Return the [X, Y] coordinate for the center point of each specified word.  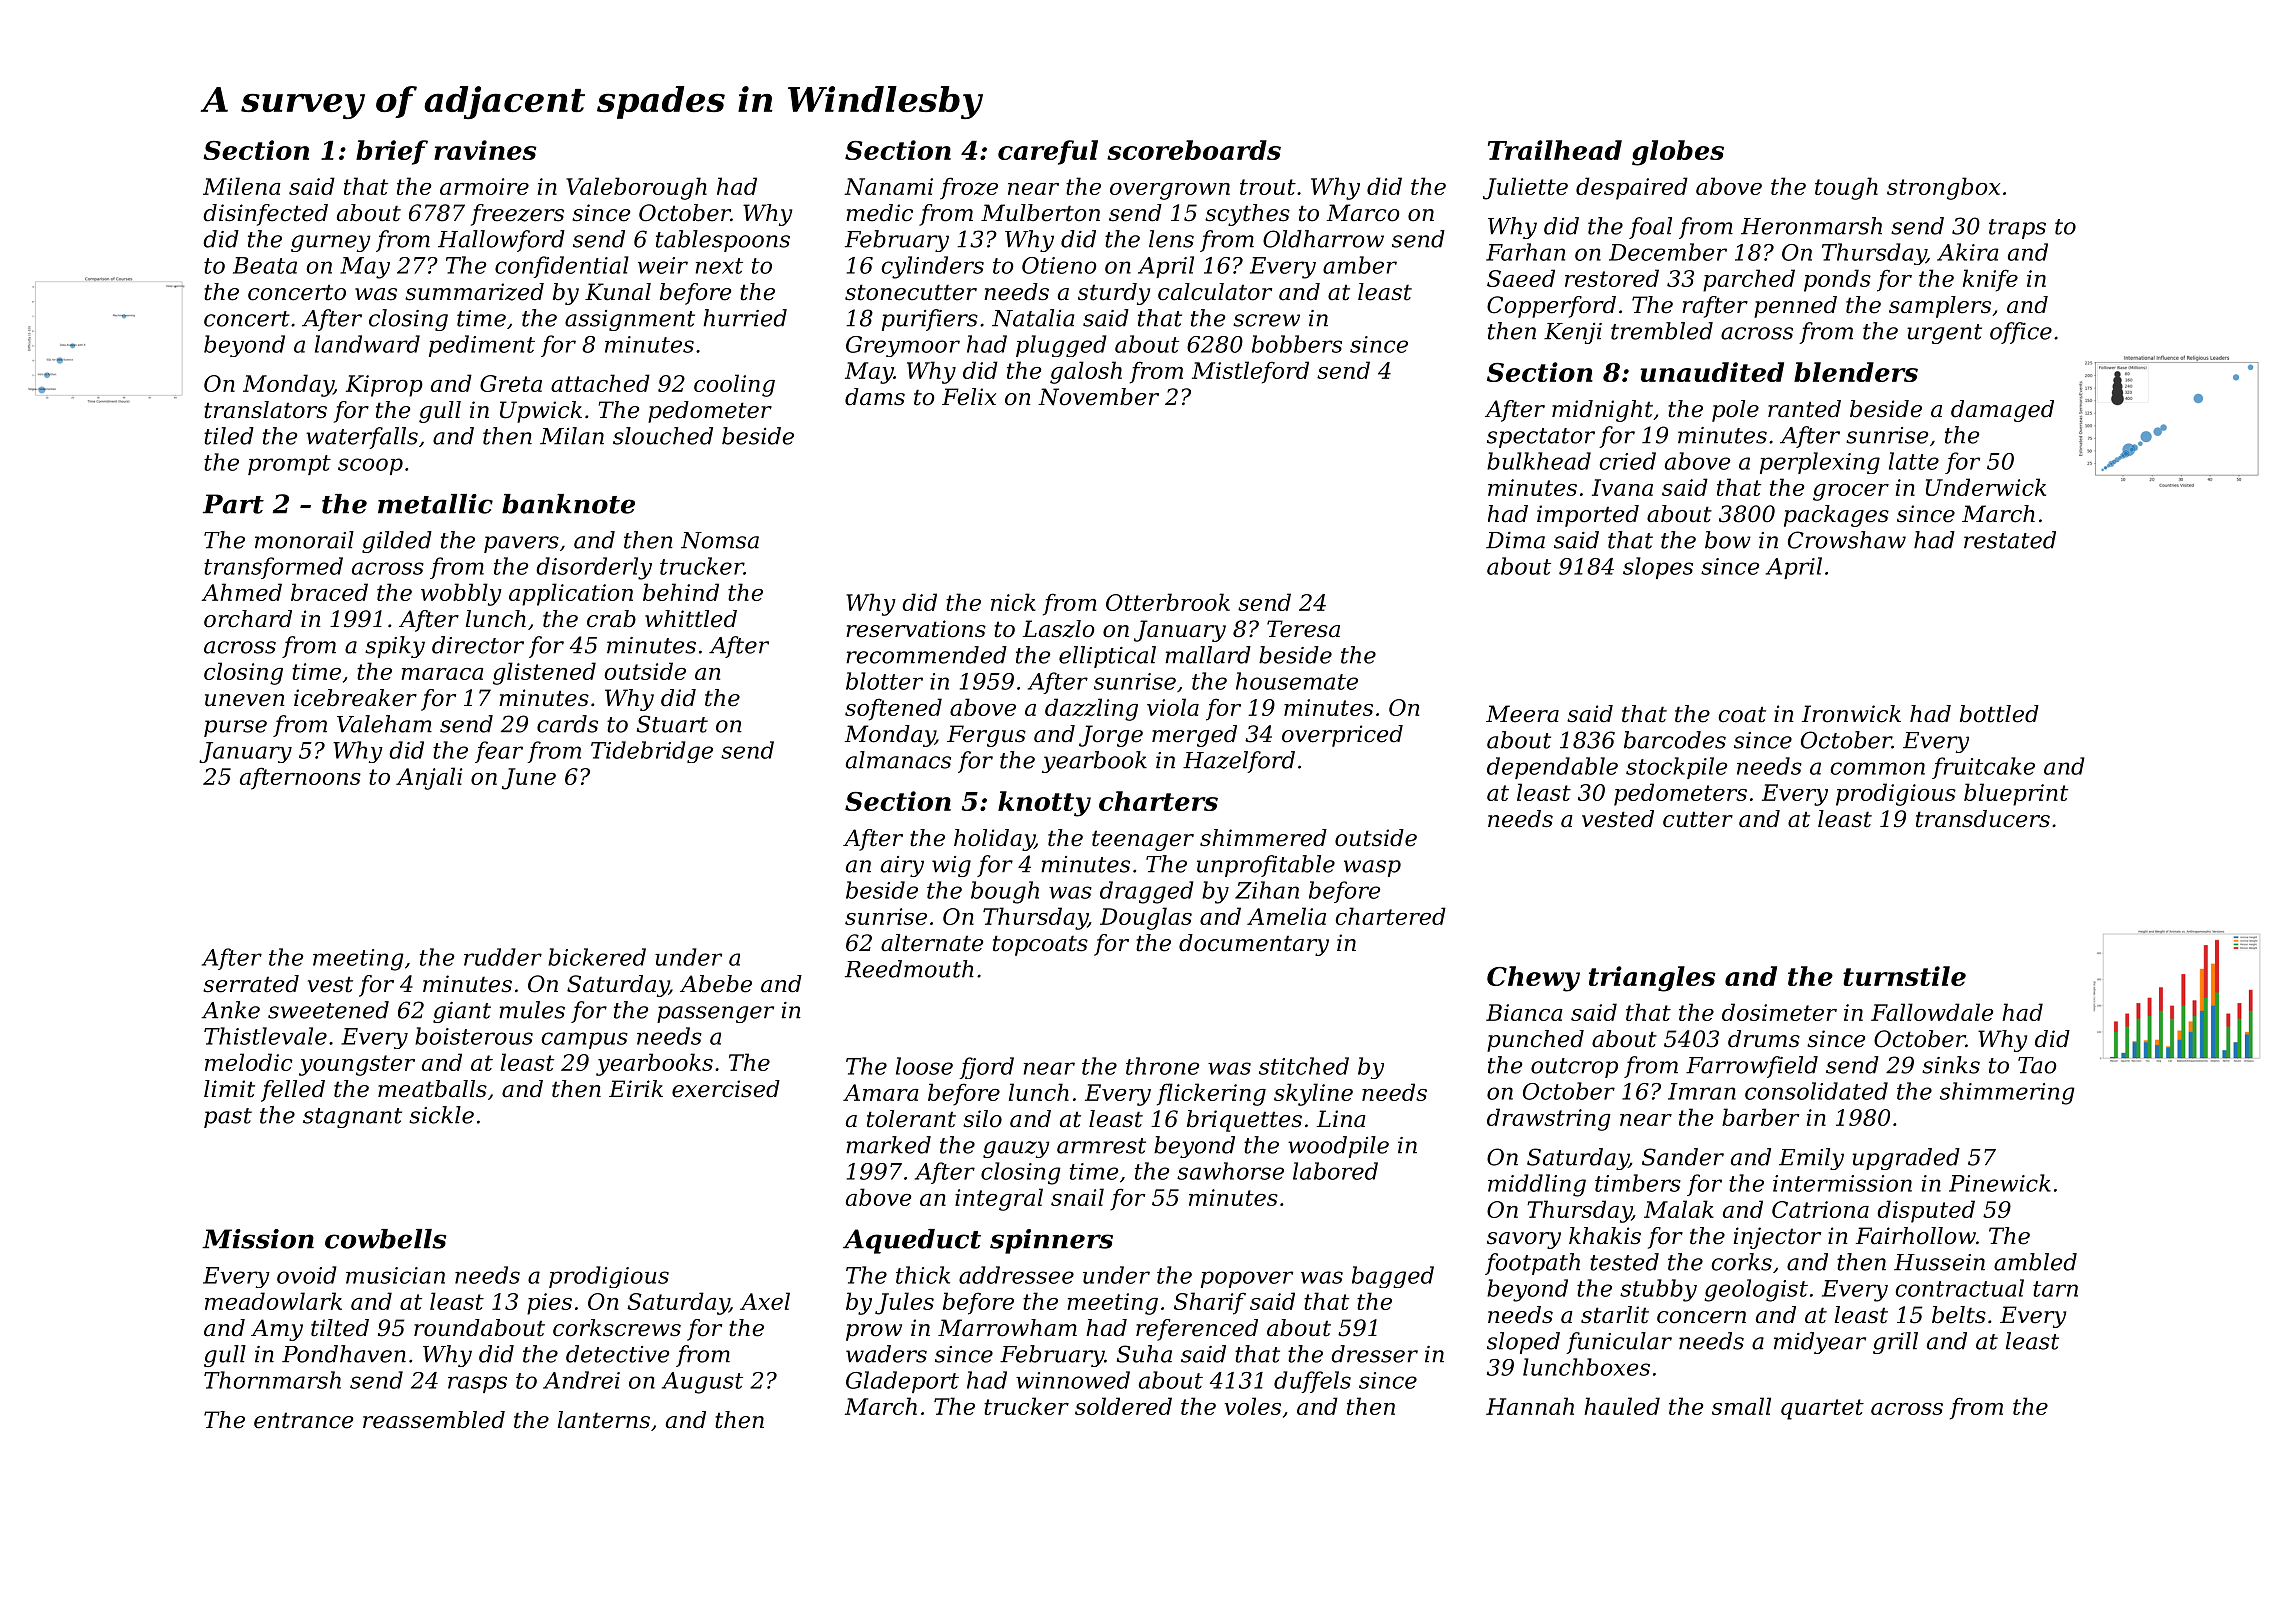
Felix [969, 397]
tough [1846, 188]
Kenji [1573, 333]
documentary [1254, 945]
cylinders [932, 267]
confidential [562, 267]
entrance [303, 1420]
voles [1253, 1406]
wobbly [461, 594]
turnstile [1904, 976]
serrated [251, 984]
